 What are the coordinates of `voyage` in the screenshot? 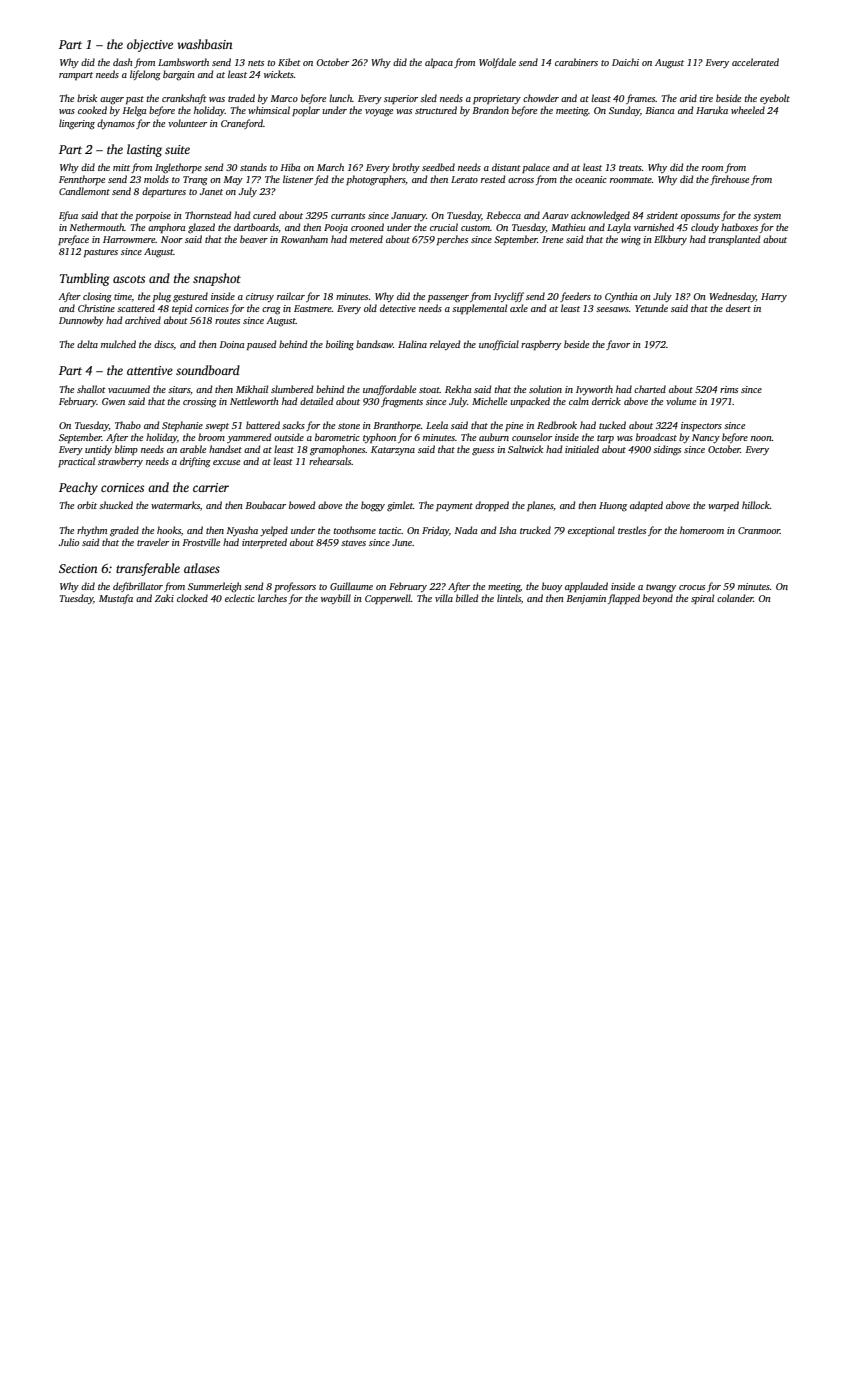 It's located at (379, 113).
